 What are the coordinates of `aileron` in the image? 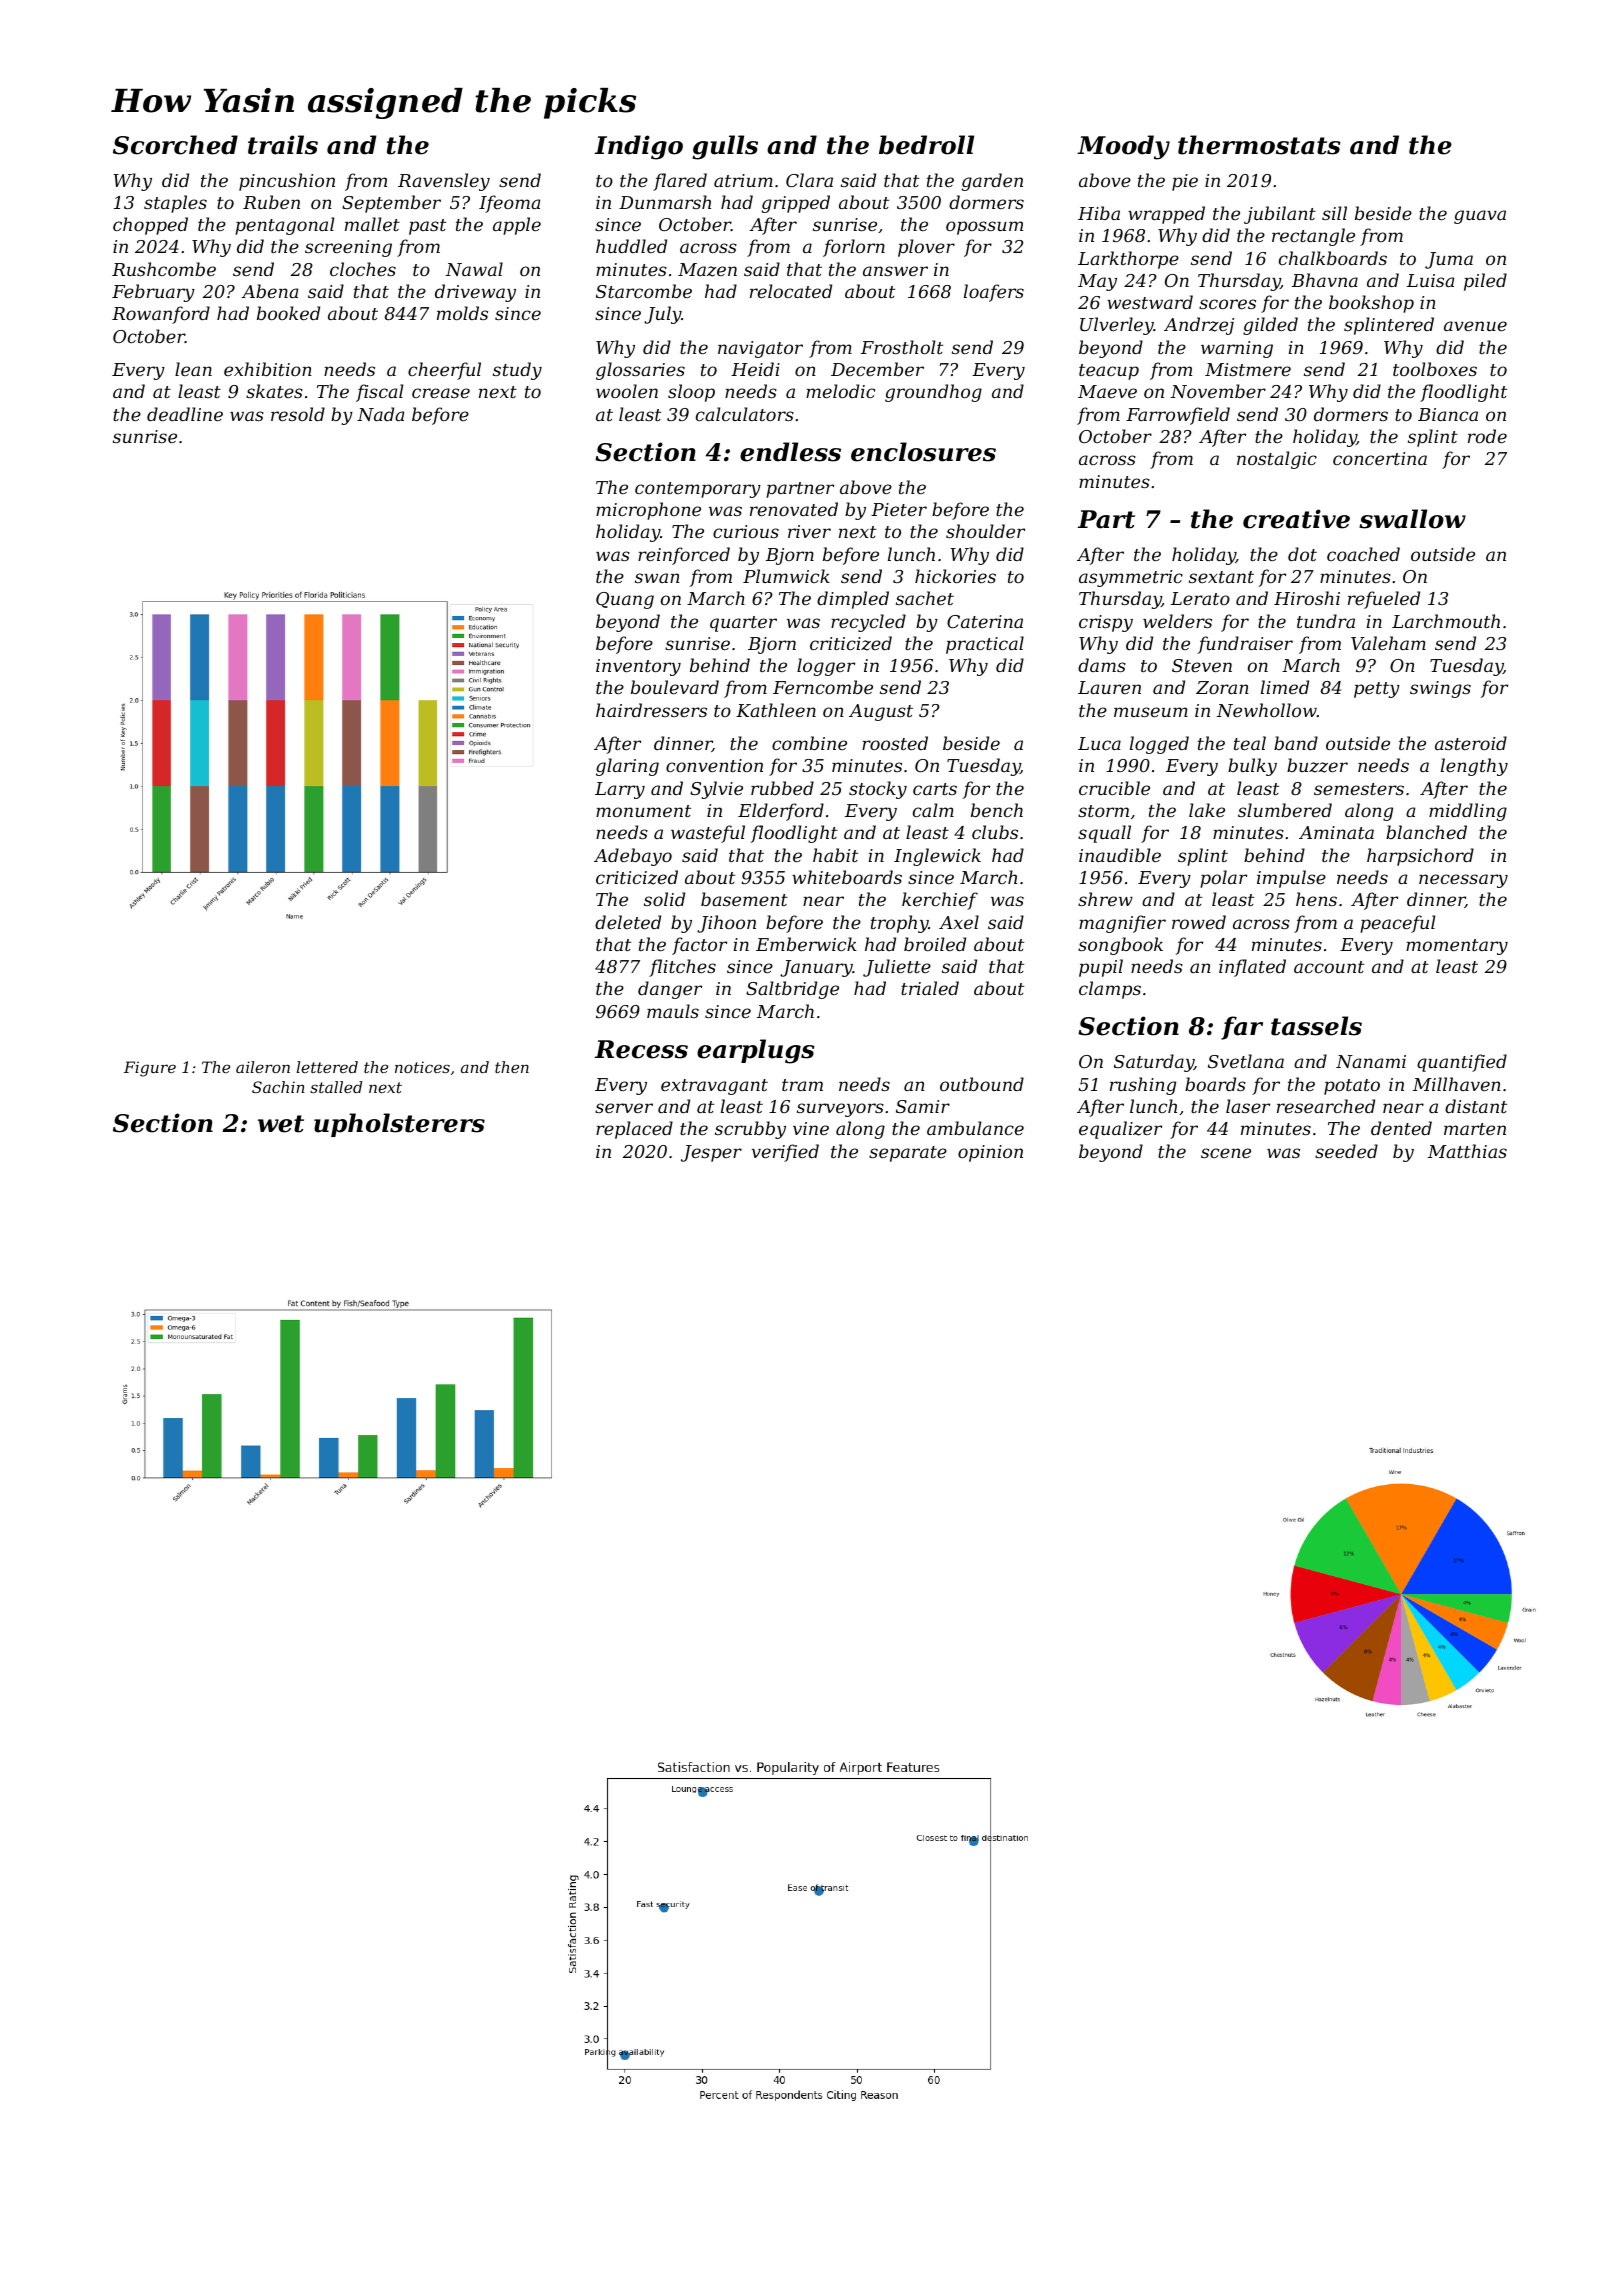 It's located at (263, 1067).
